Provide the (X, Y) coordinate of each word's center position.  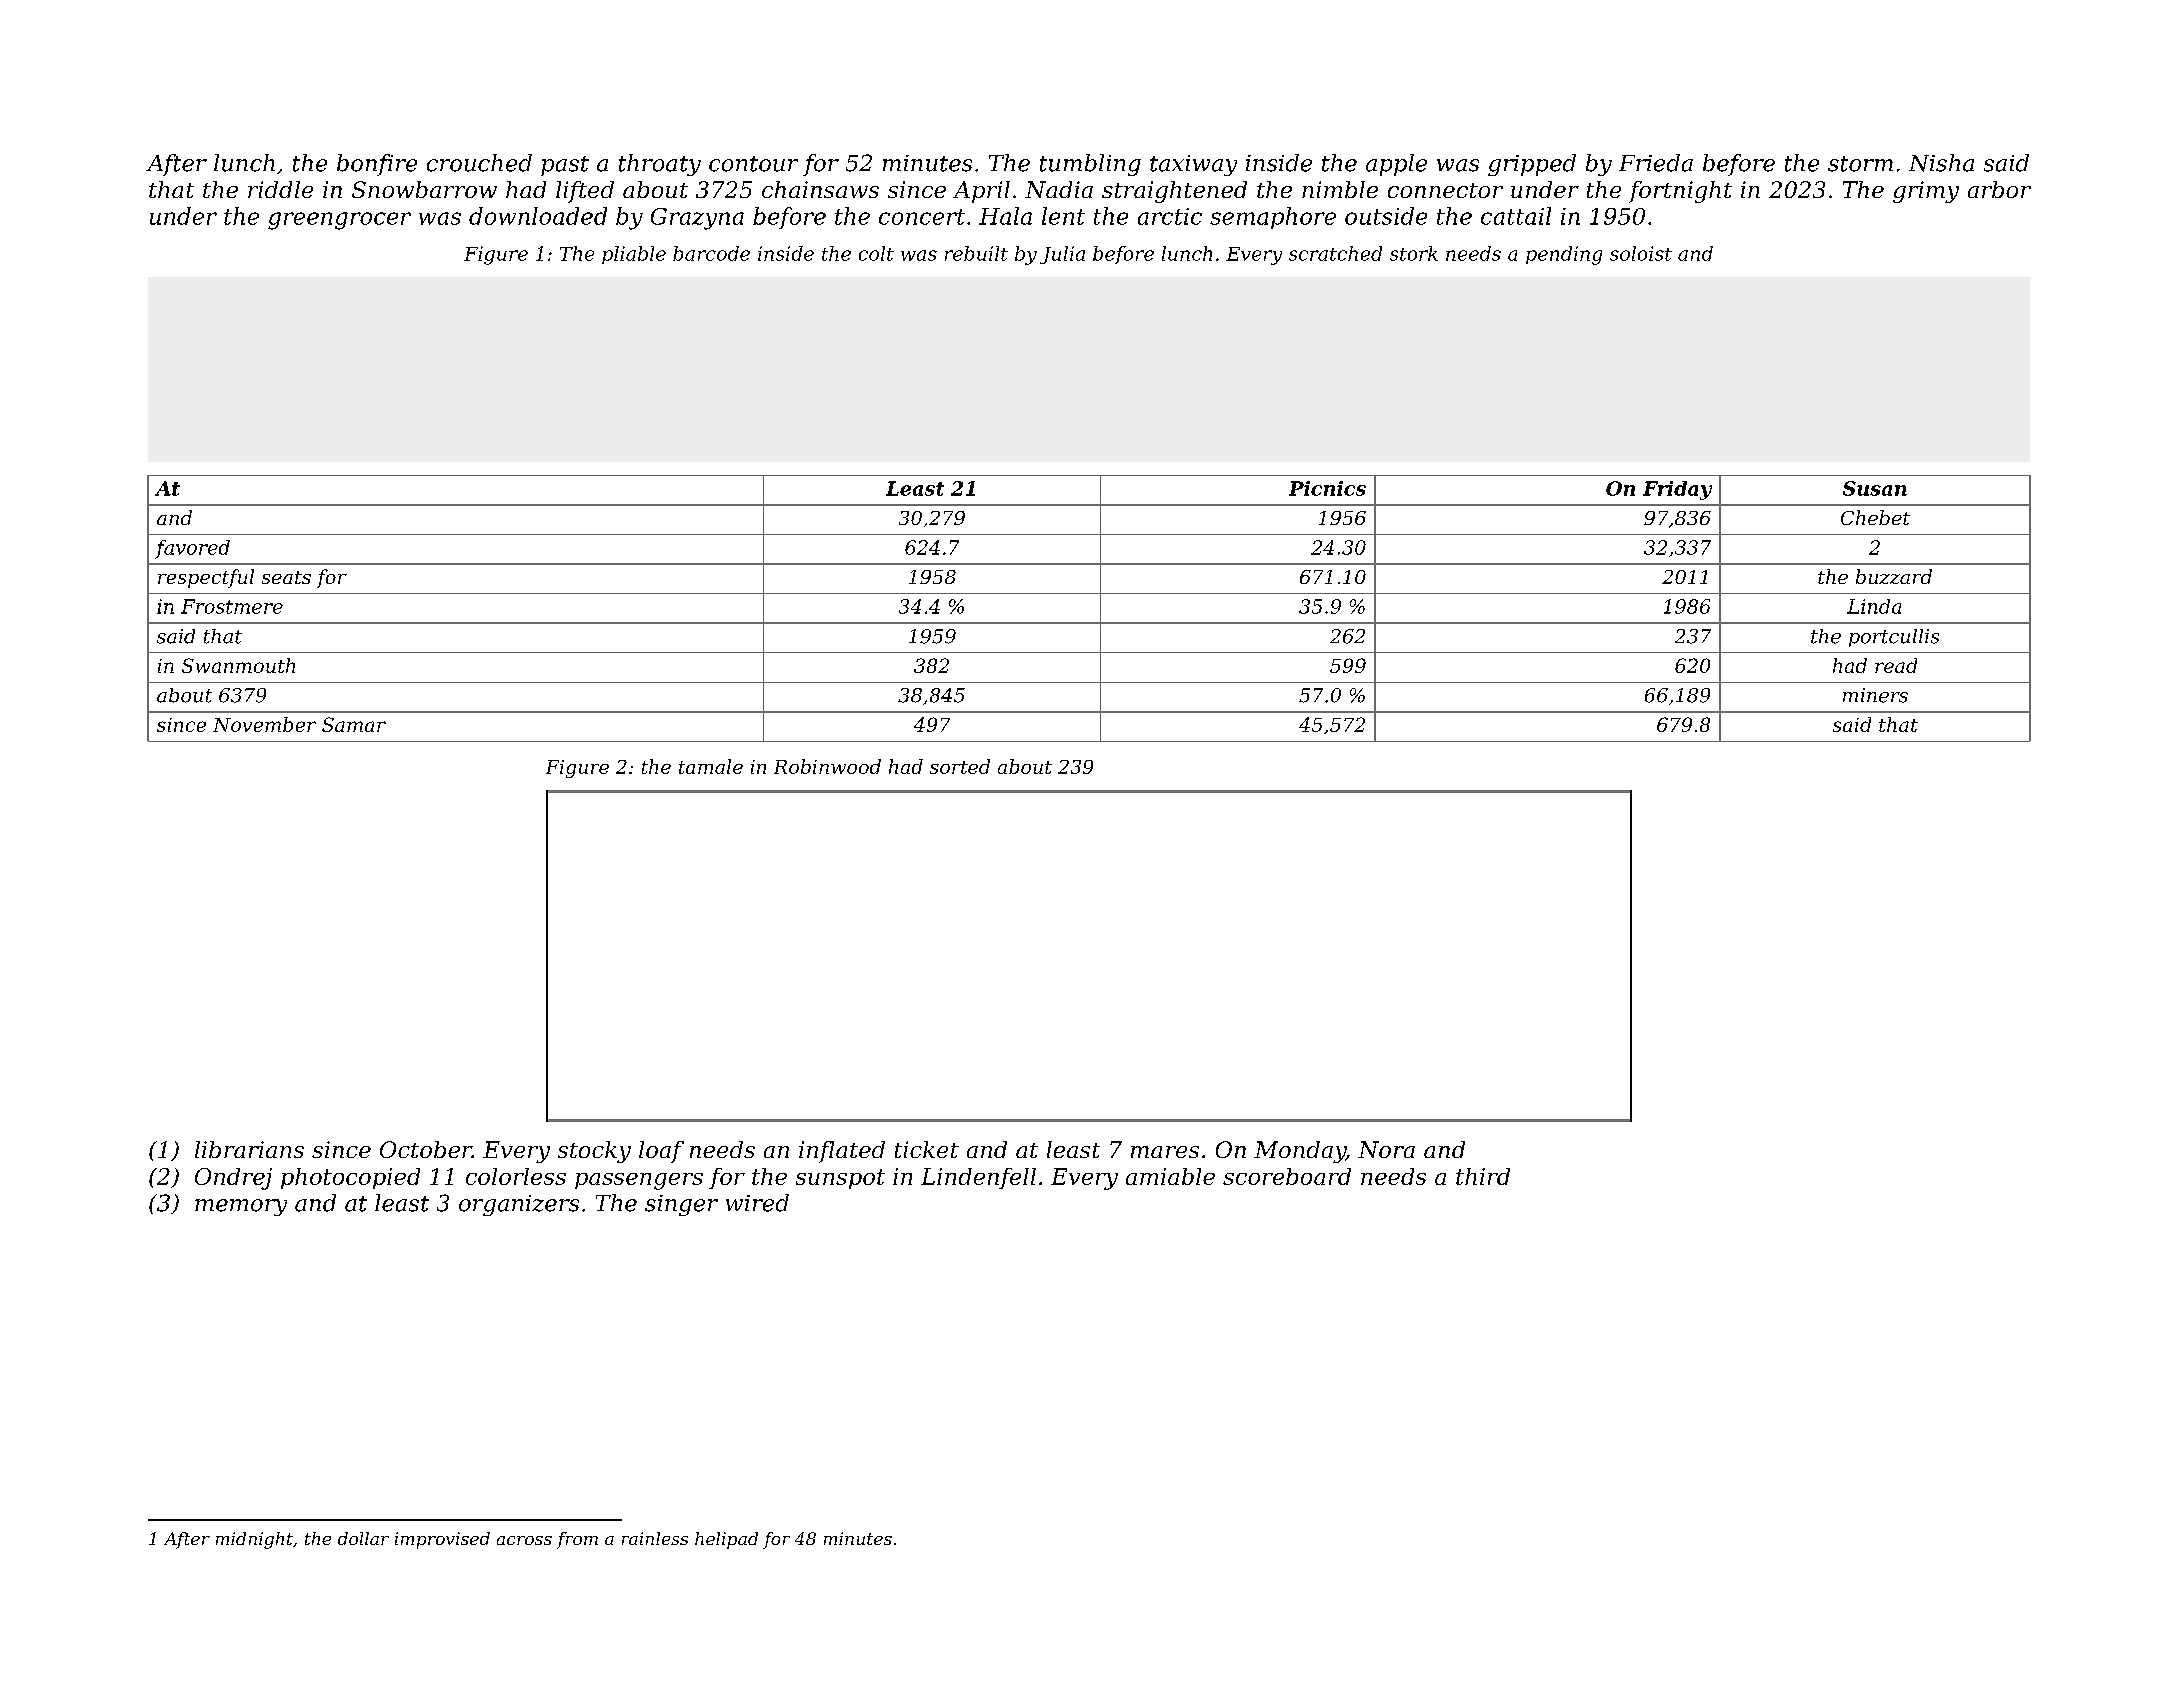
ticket (927, 1149)
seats (286, 577)
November (264, 724)
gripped (1532, 165)
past (565, 166)
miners (1875, 695)
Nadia (1059, 189)
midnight (254, 1540)
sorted (960, 766)
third (1483, 1176)
